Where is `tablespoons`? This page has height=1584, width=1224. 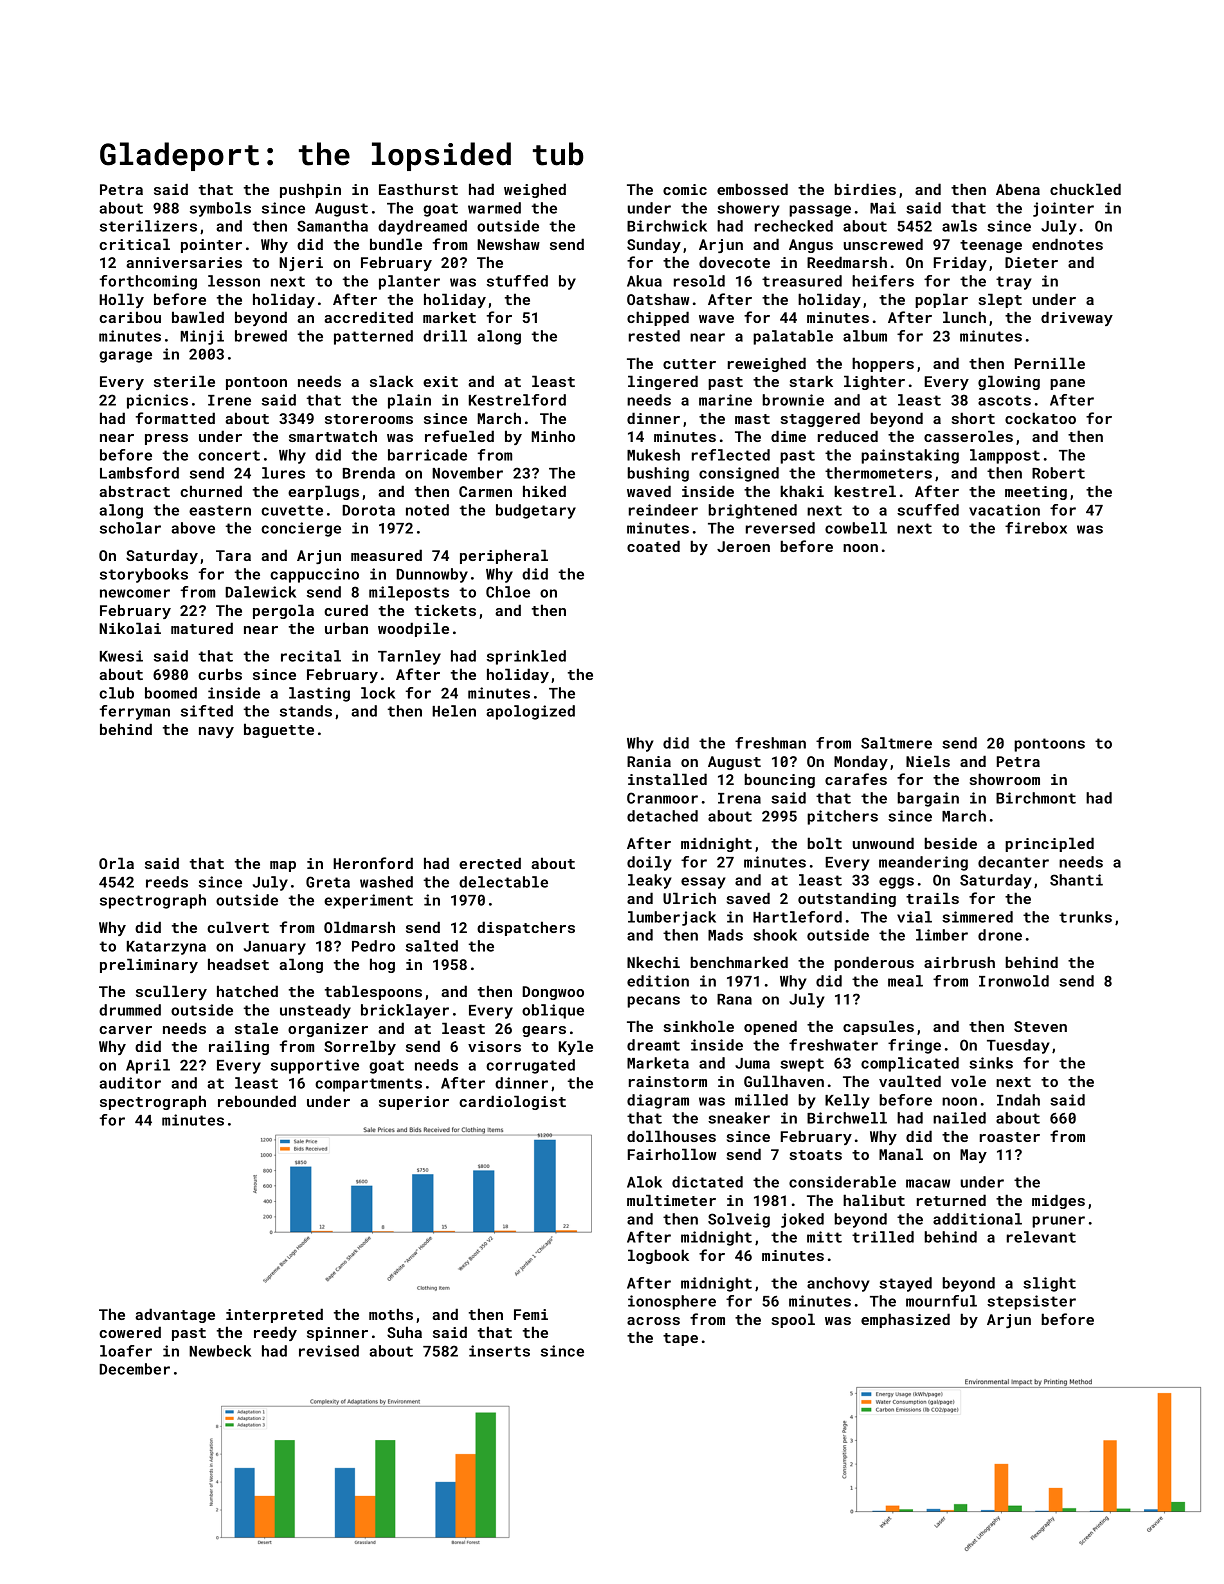
tablespoons is located at coordinates (373, 992).
